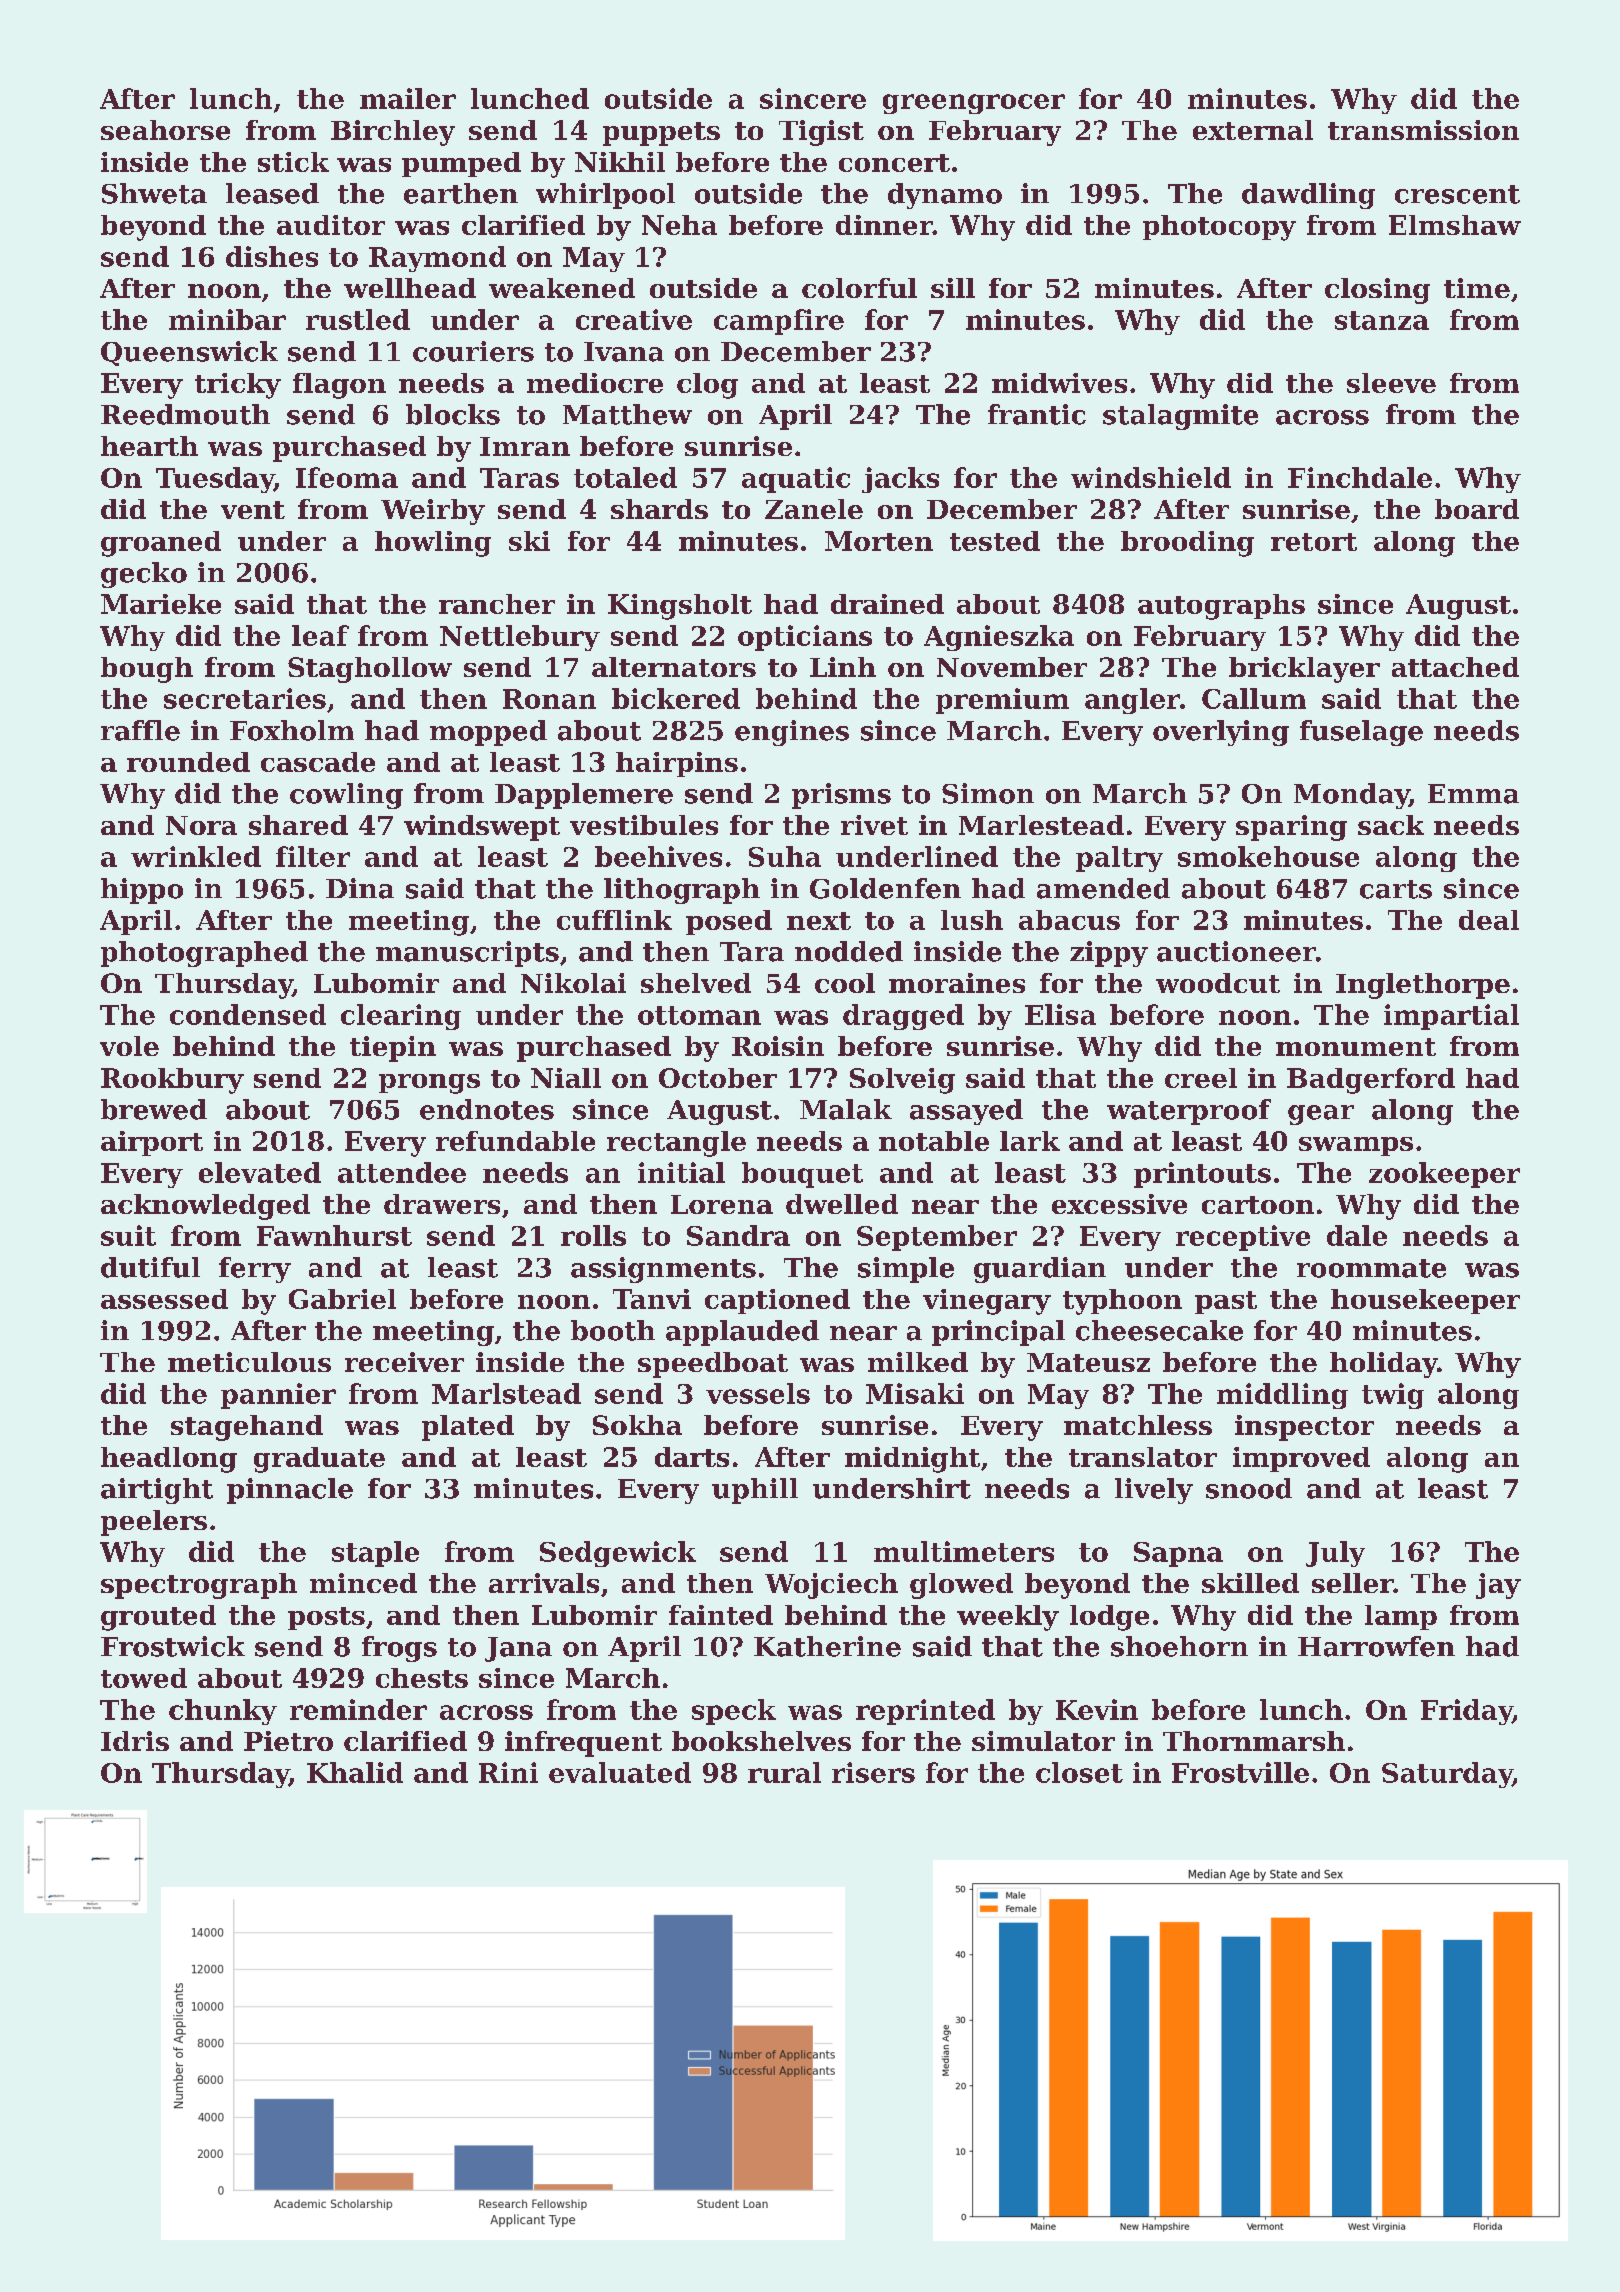  What do you see at coordinates (482, 828) in the image?
I see `windswept` at bounding box center [482, 828].
